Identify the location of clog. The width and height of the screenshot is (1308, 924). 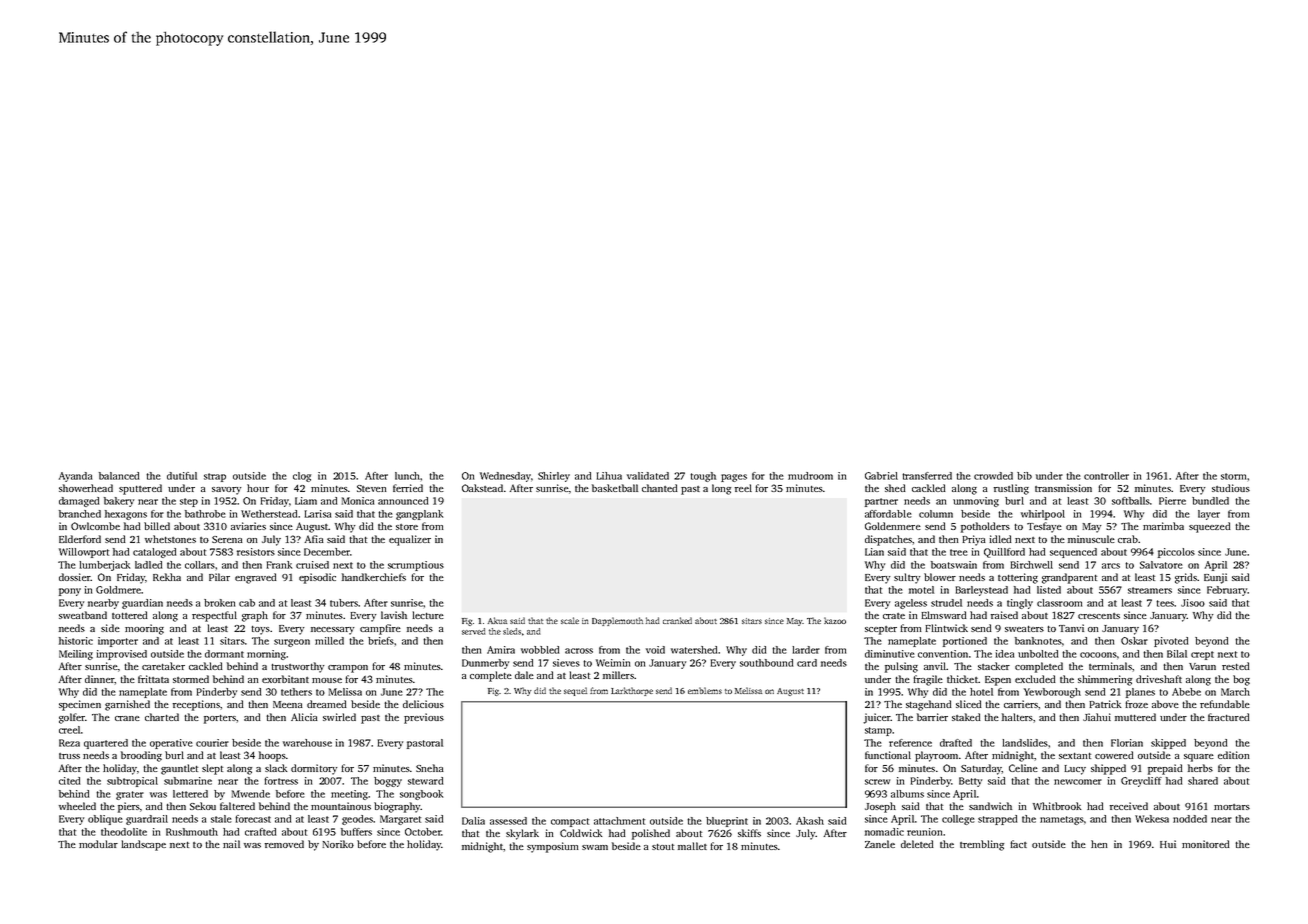
(302, 477).
